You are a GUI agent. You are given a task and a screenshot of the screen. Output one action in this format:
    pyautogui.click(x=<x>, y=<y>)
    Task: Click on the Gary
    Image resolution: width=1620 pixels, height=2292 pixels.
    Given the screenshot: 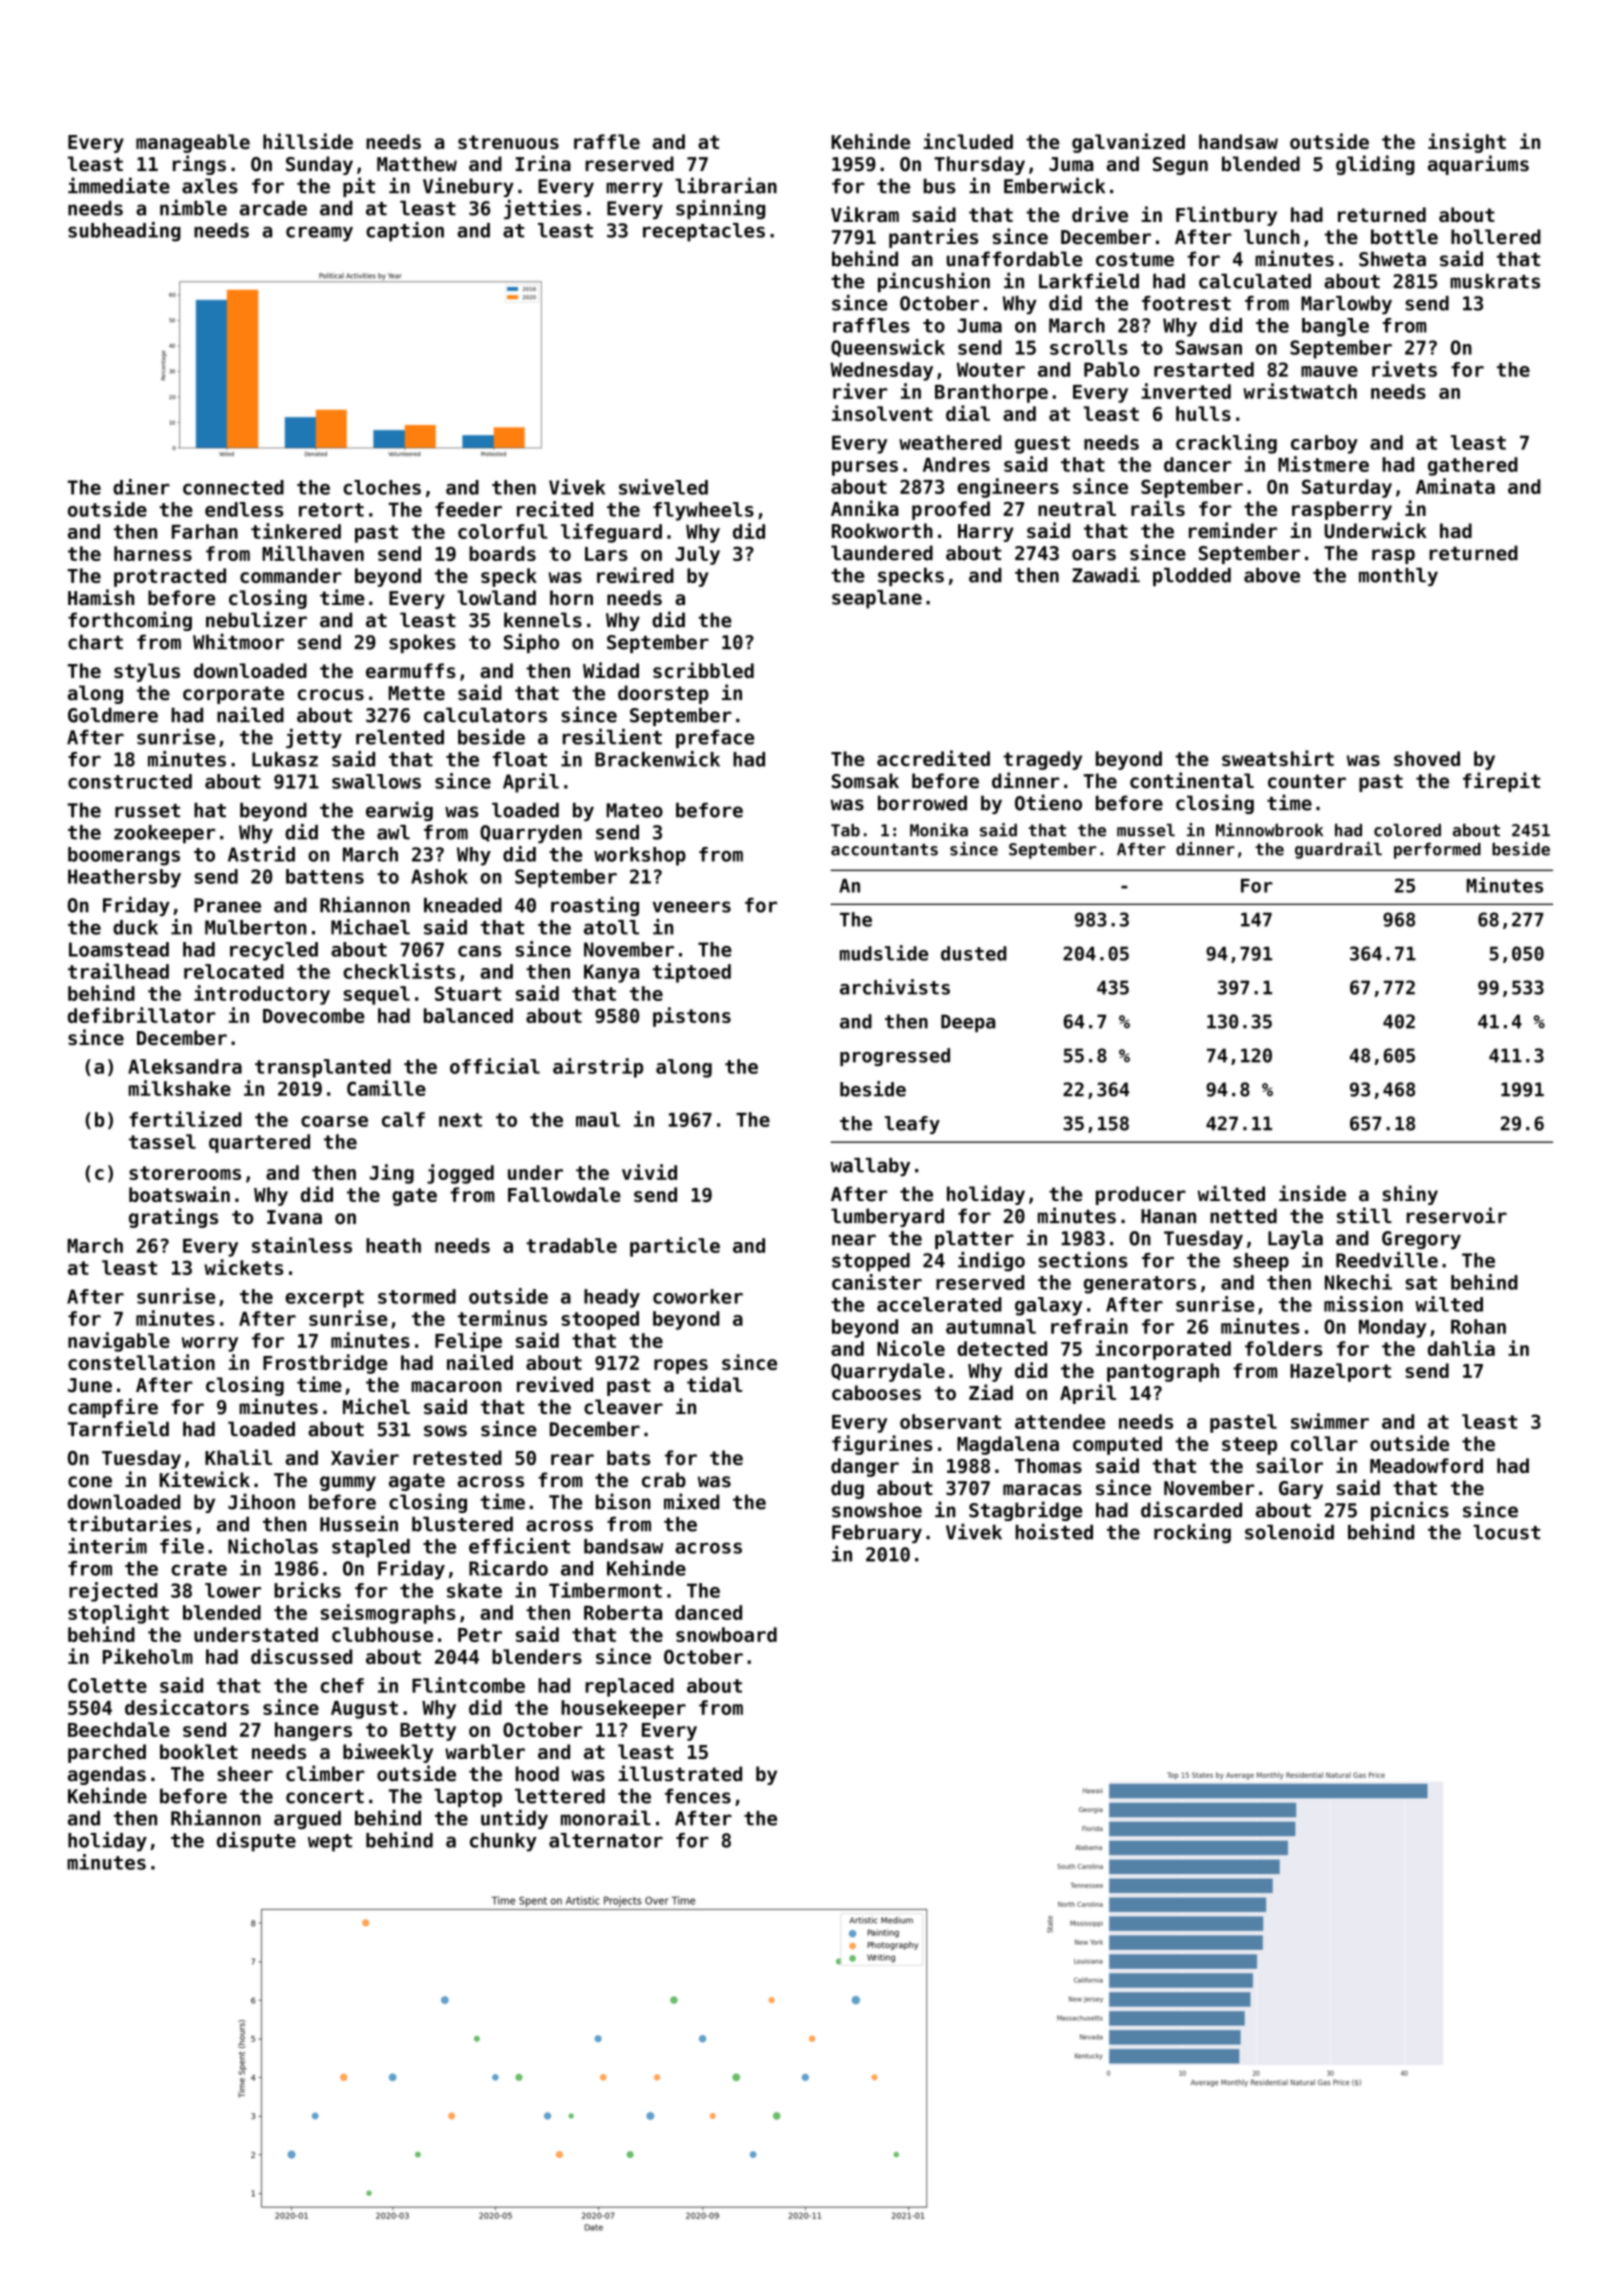 What is the action you would take?
    pyautogui.click(x=1301, y=1490)
